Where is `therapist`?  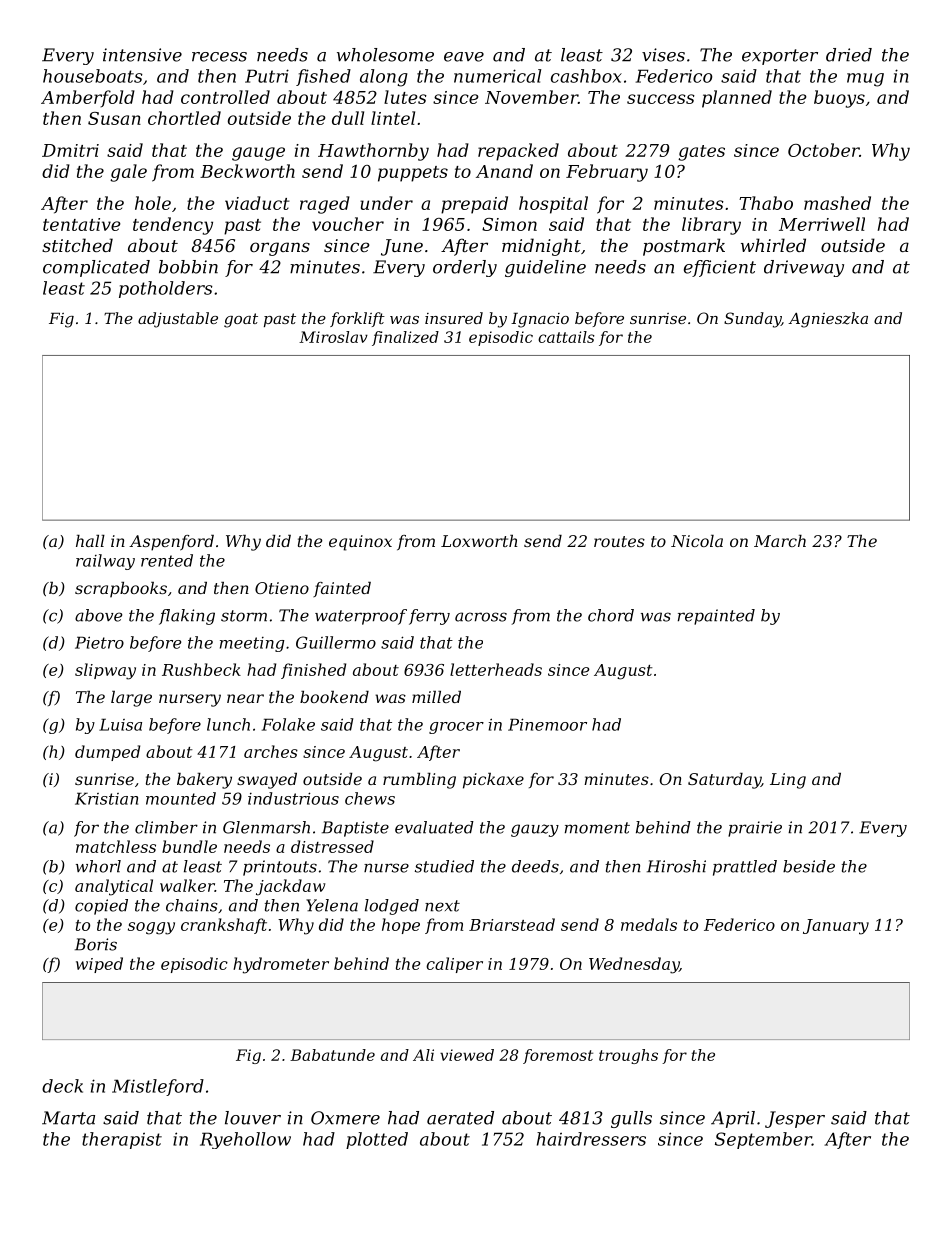
therapist is located at coordinates (122, 1140).
